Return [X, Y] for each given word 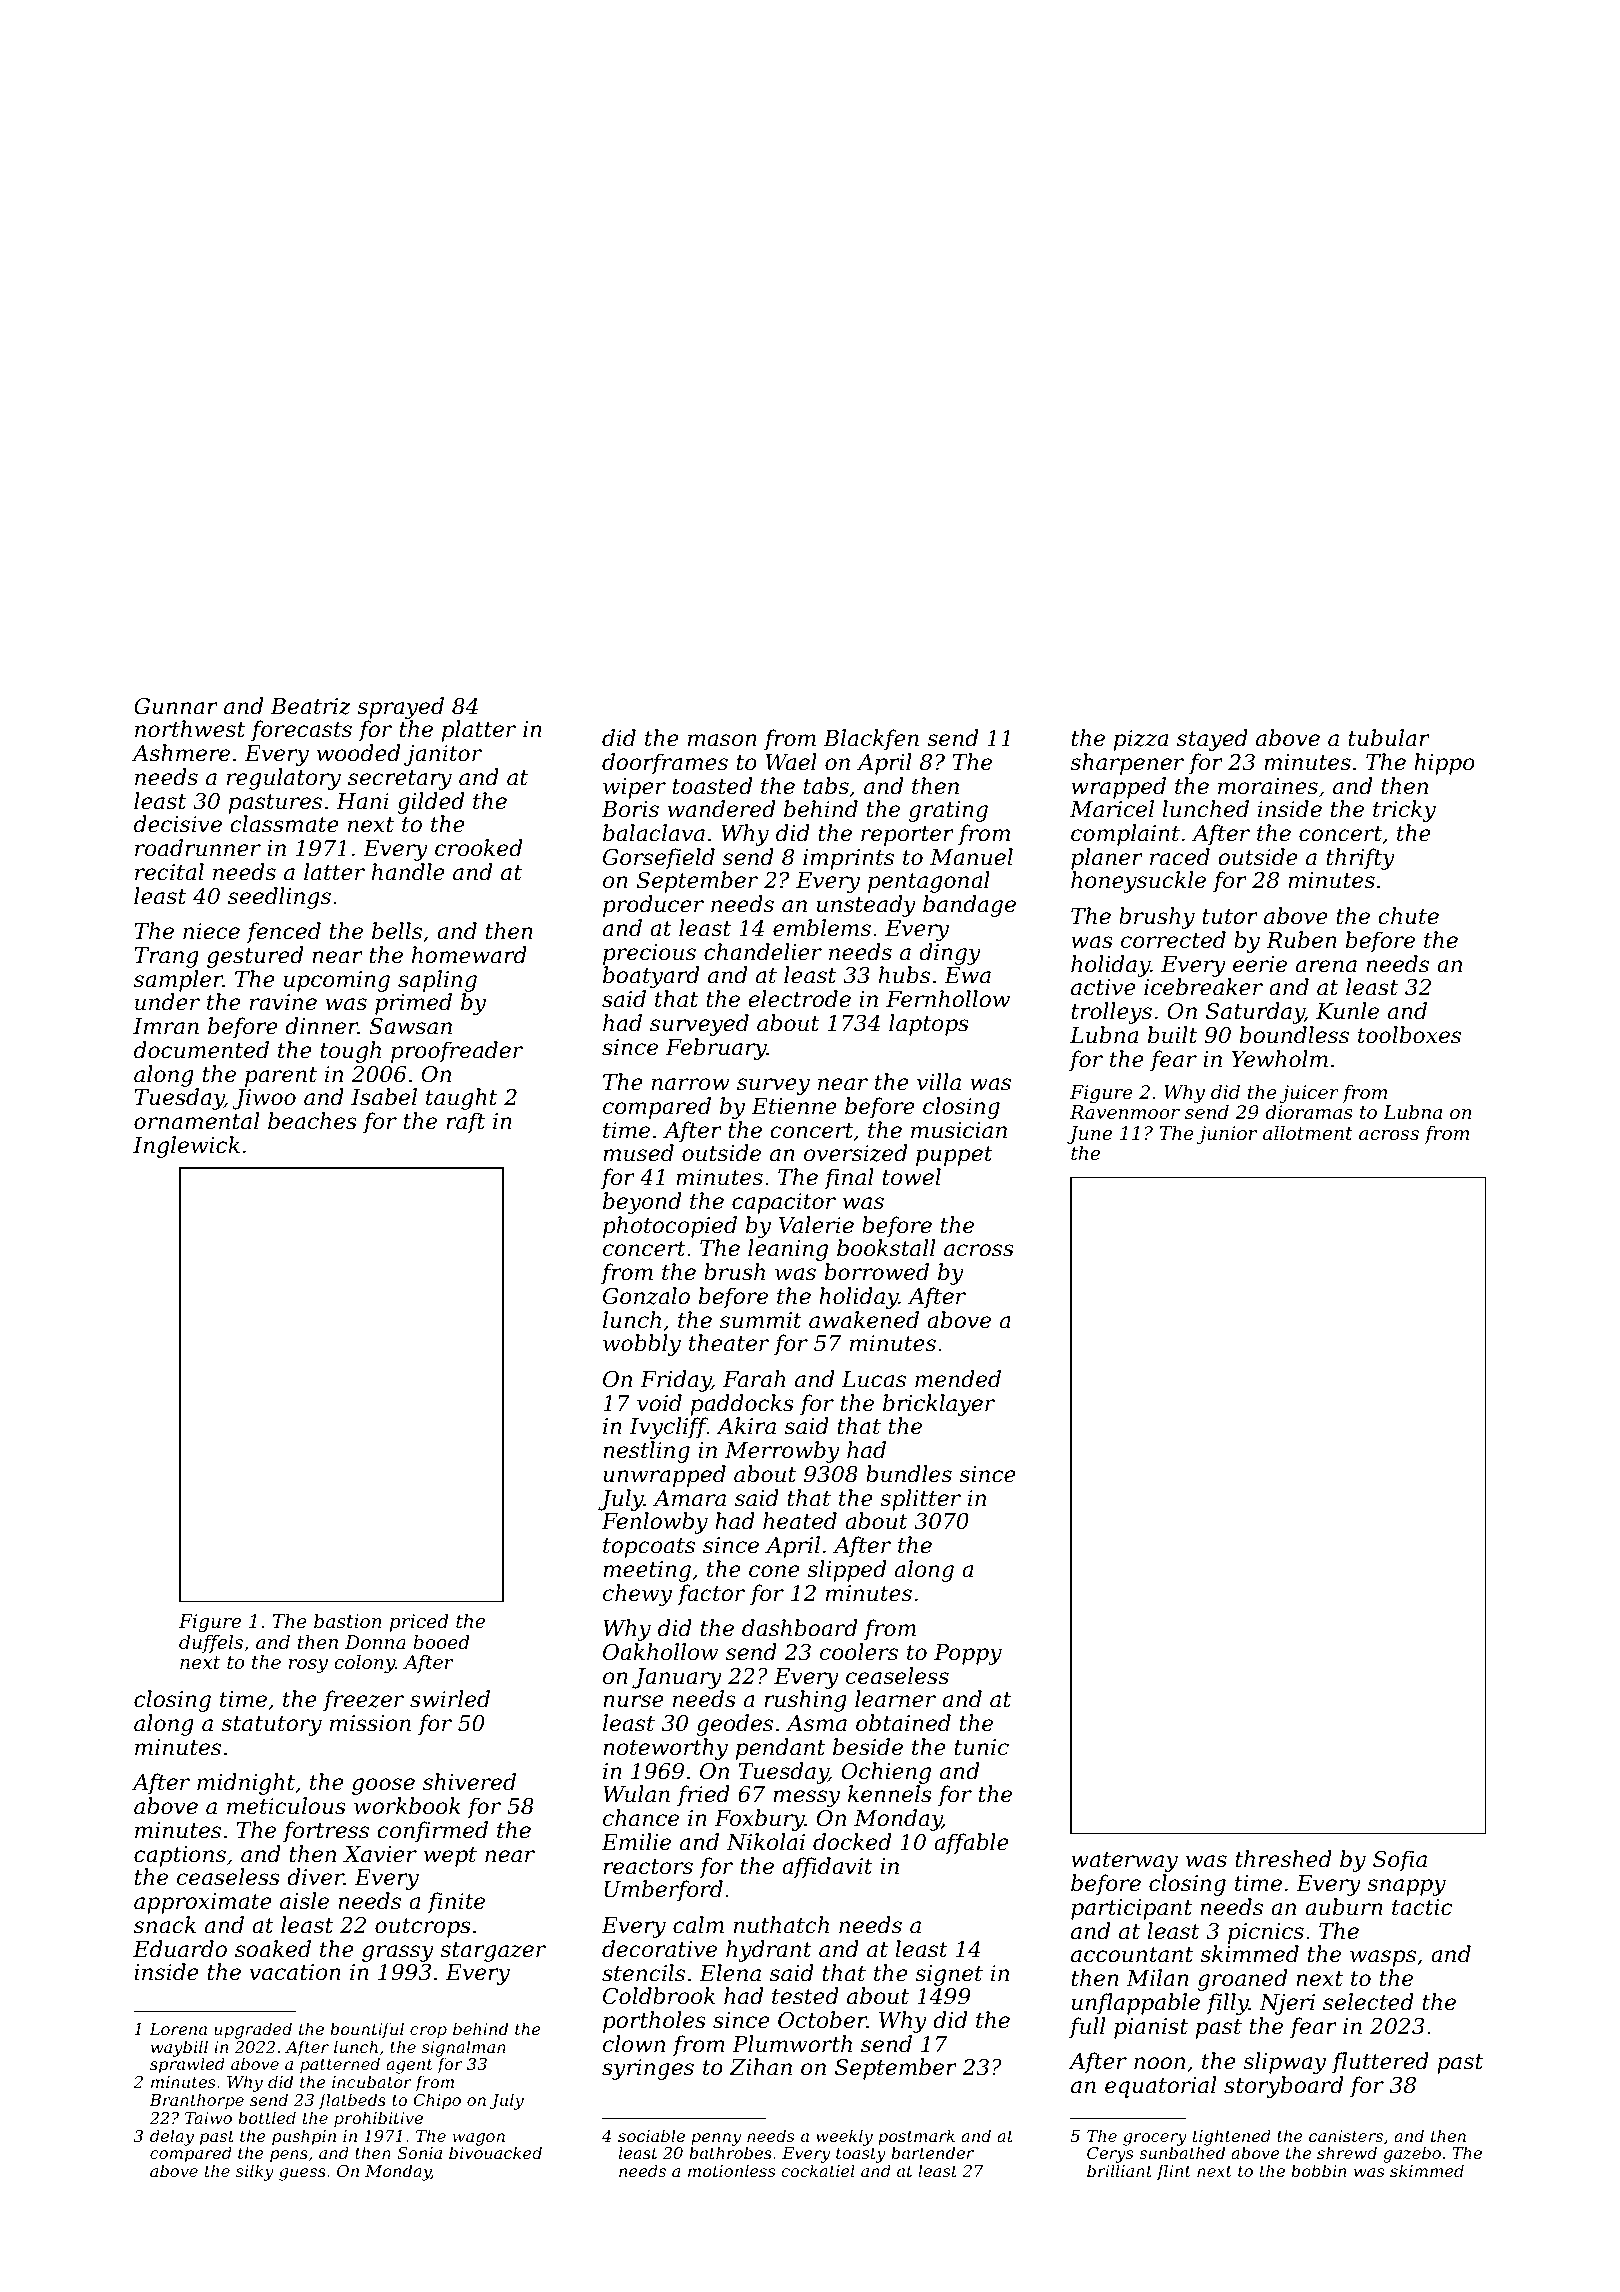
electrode [799, 999]
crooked [478, 848]
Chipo [437, 2101]
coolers [859, 1652]
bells [397, 931]
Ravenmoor [1125, 1112]
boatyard [651, 977]
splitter [920, 1500]
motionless [731, 2170]
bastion [348, 1621]
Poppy [968, 1654]
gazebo [1412, 2154]
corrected [1173, 940]
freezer [363, 1701]
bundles [909, 1474]
